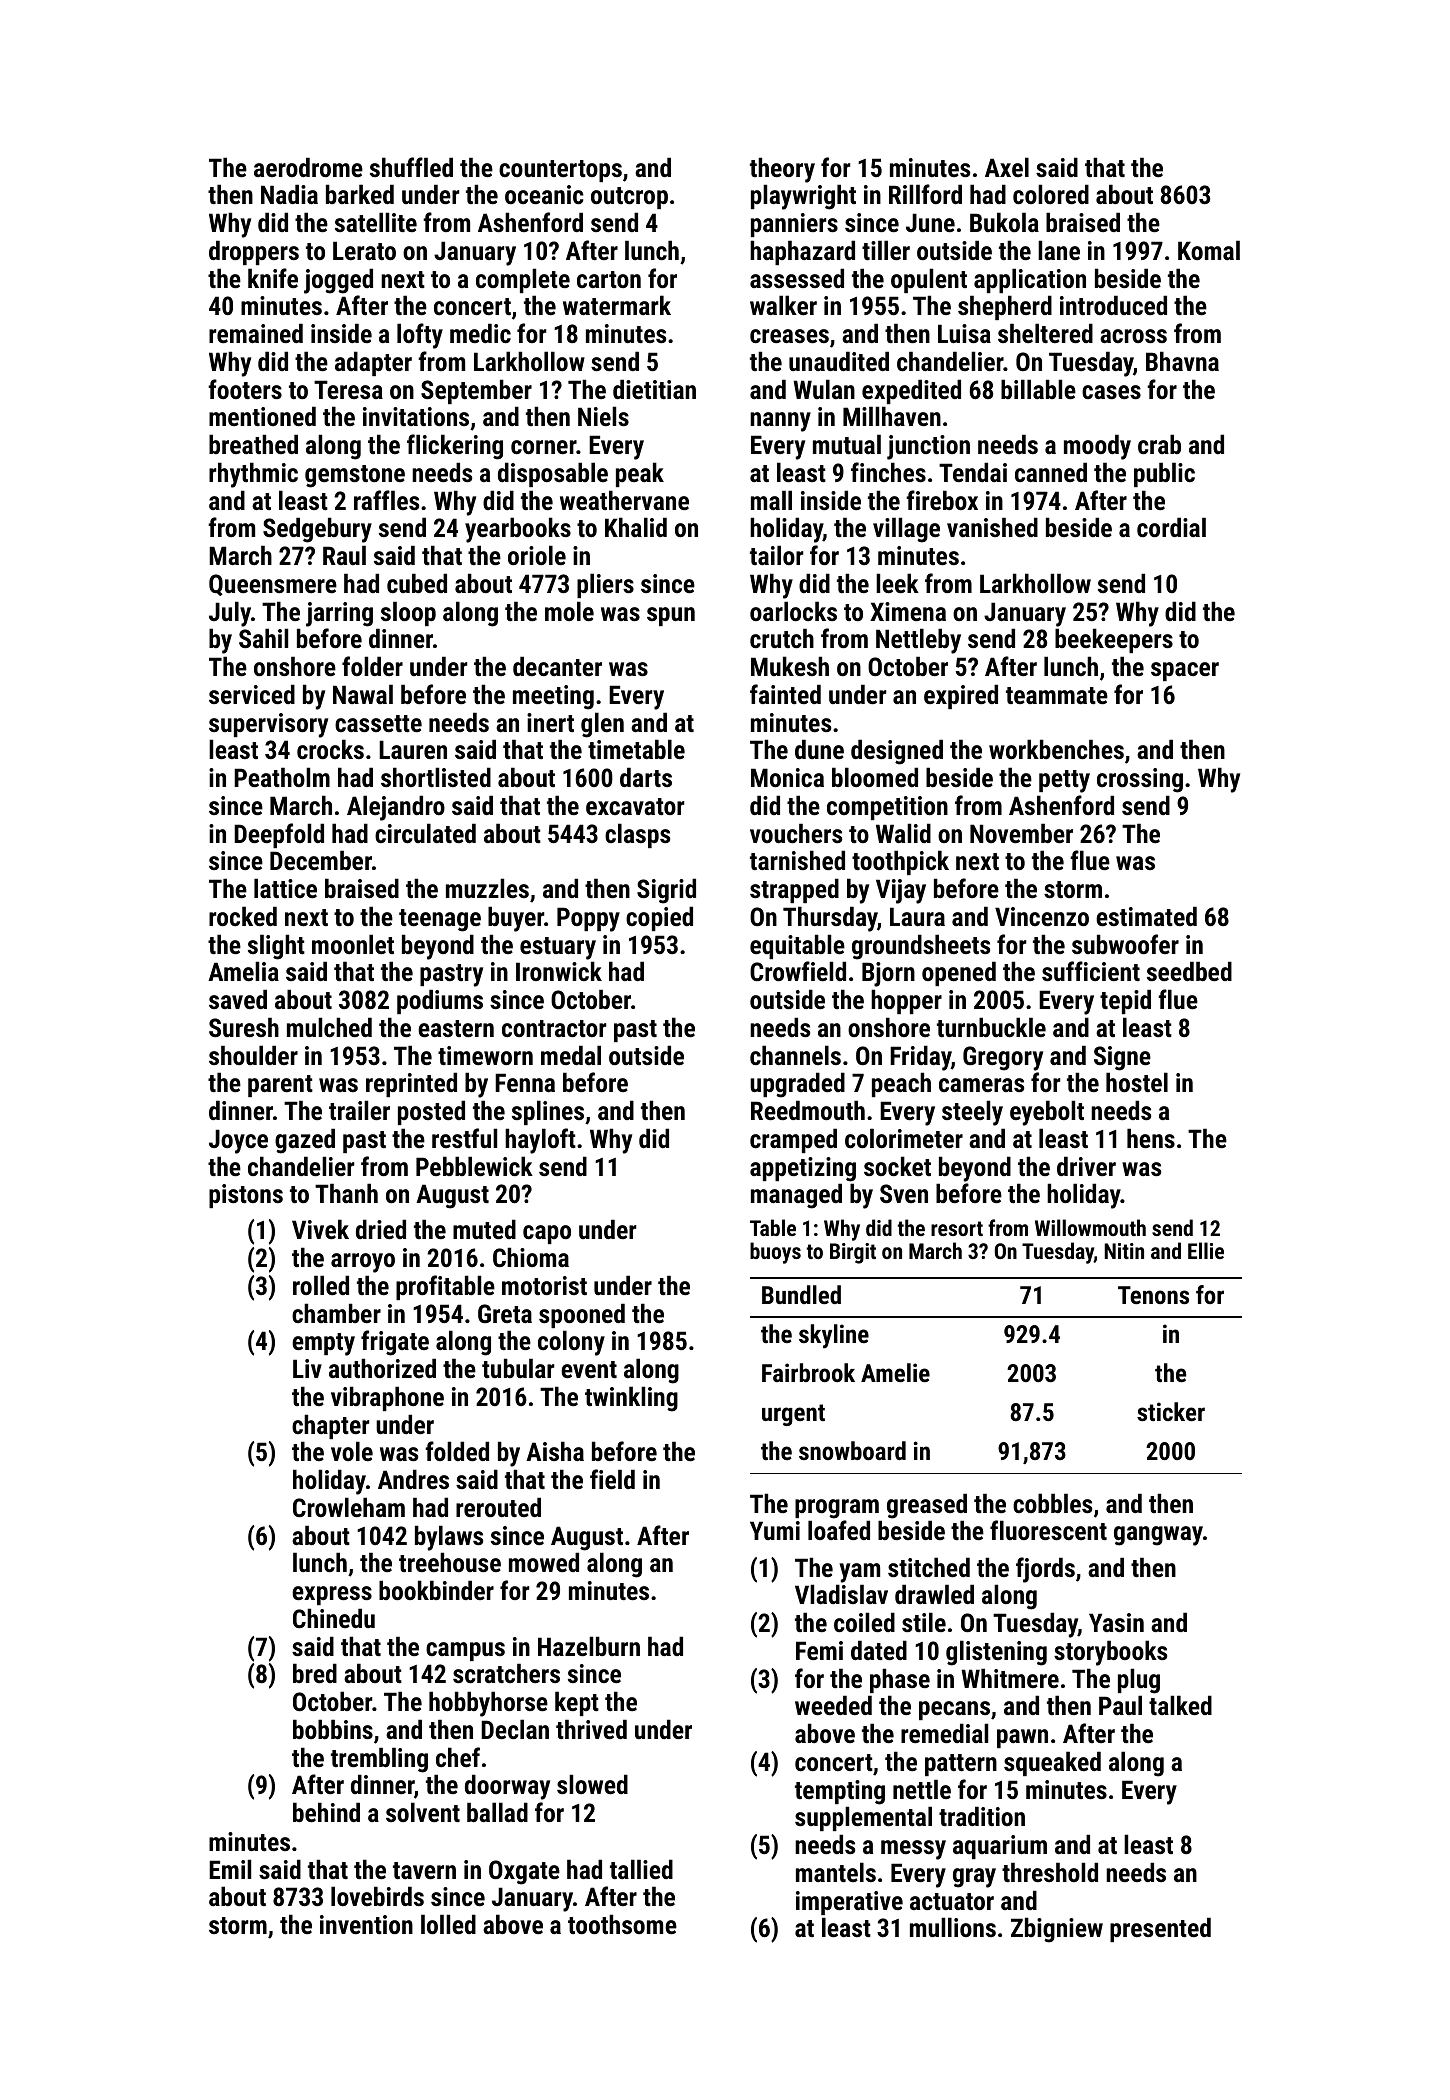 Image resolution: width=1450 pixels, height=2100 pixels. What do you see at coordinates (849, 1903) in the screenshot?
I see `imperative` at bounding box center [849, 1903].
